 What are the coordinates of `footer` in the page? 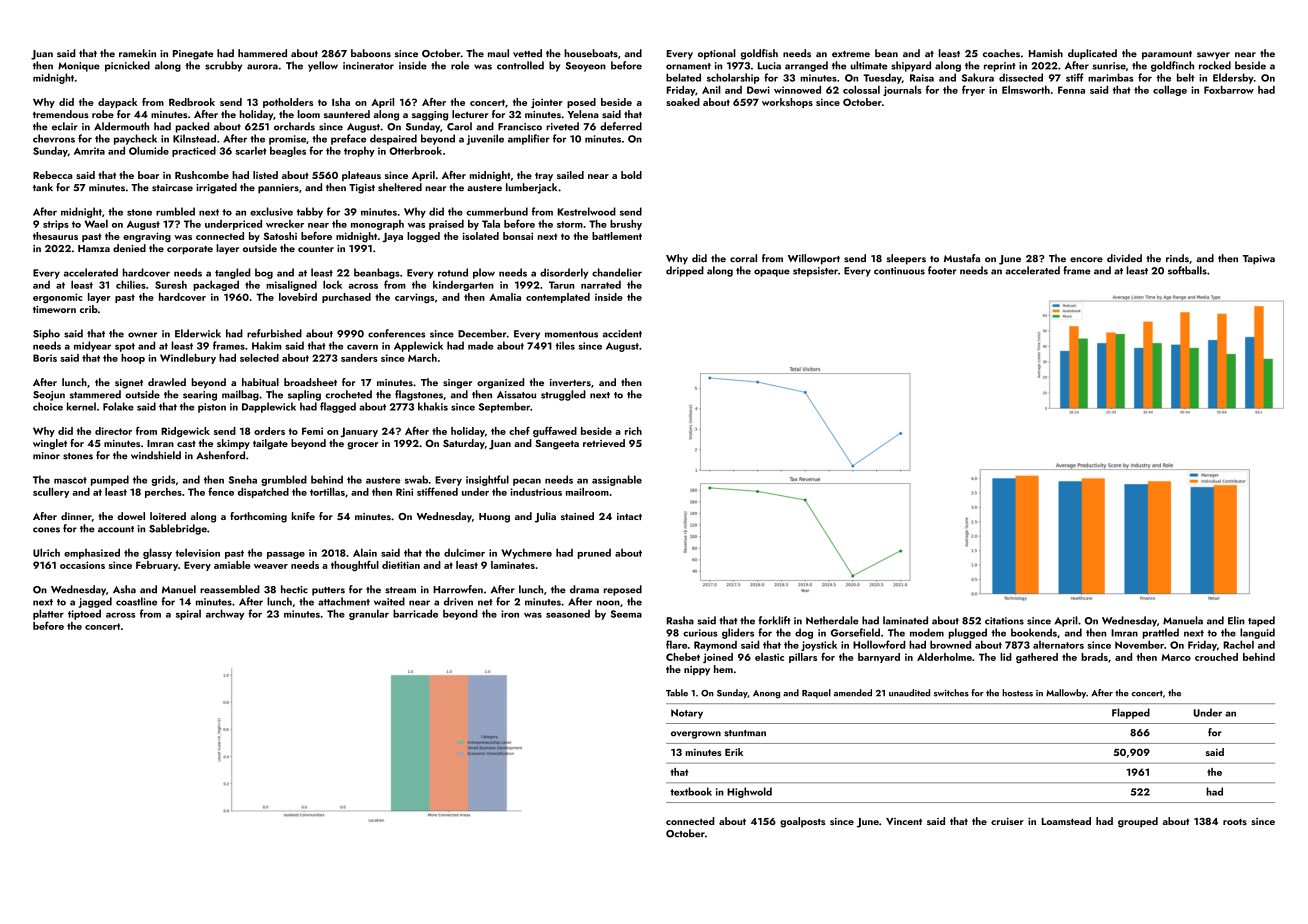 It's located at (942, 270).
